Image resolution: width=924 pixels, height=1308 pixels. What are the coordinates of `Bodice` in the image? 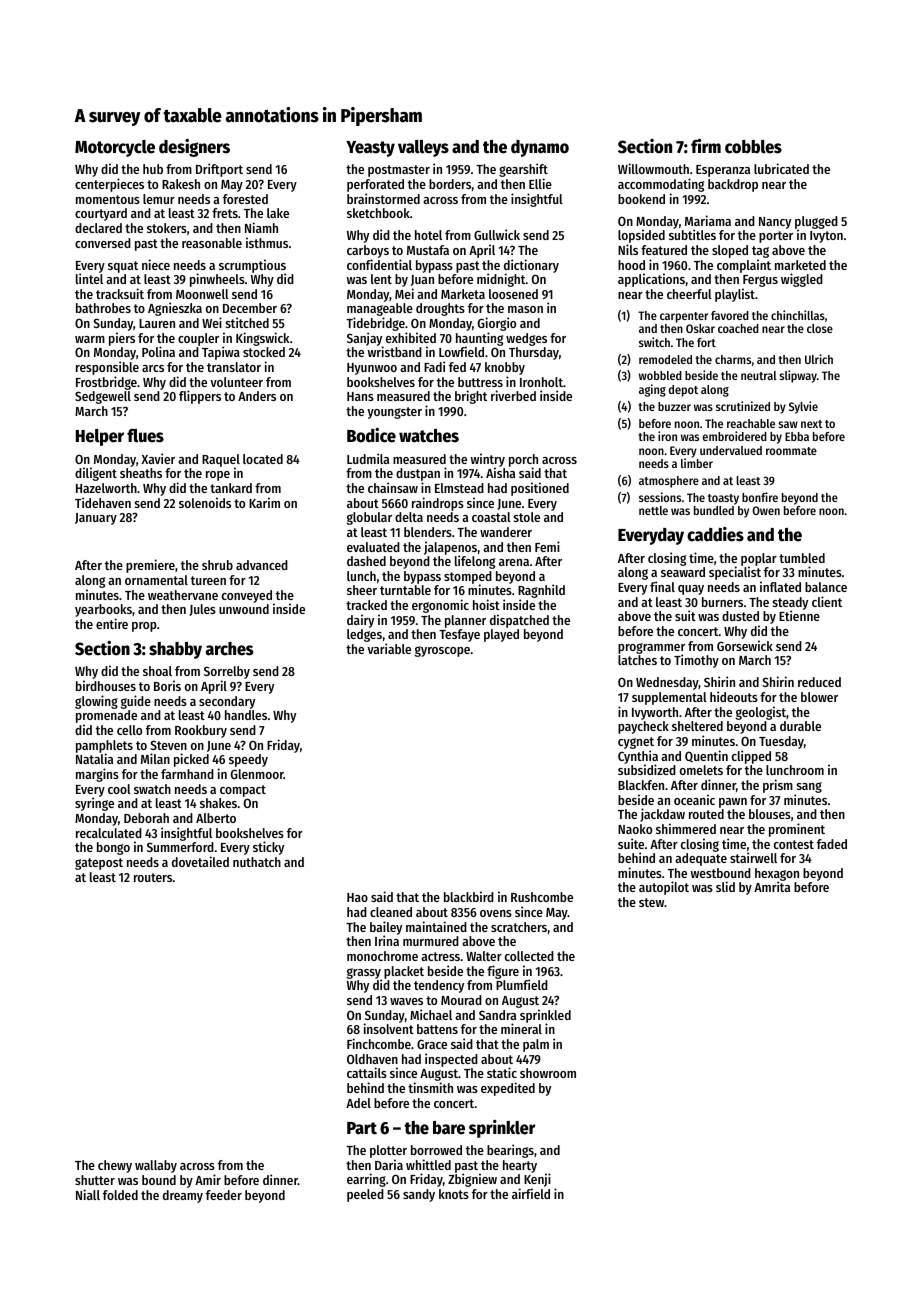 It's located at (371, 435).
